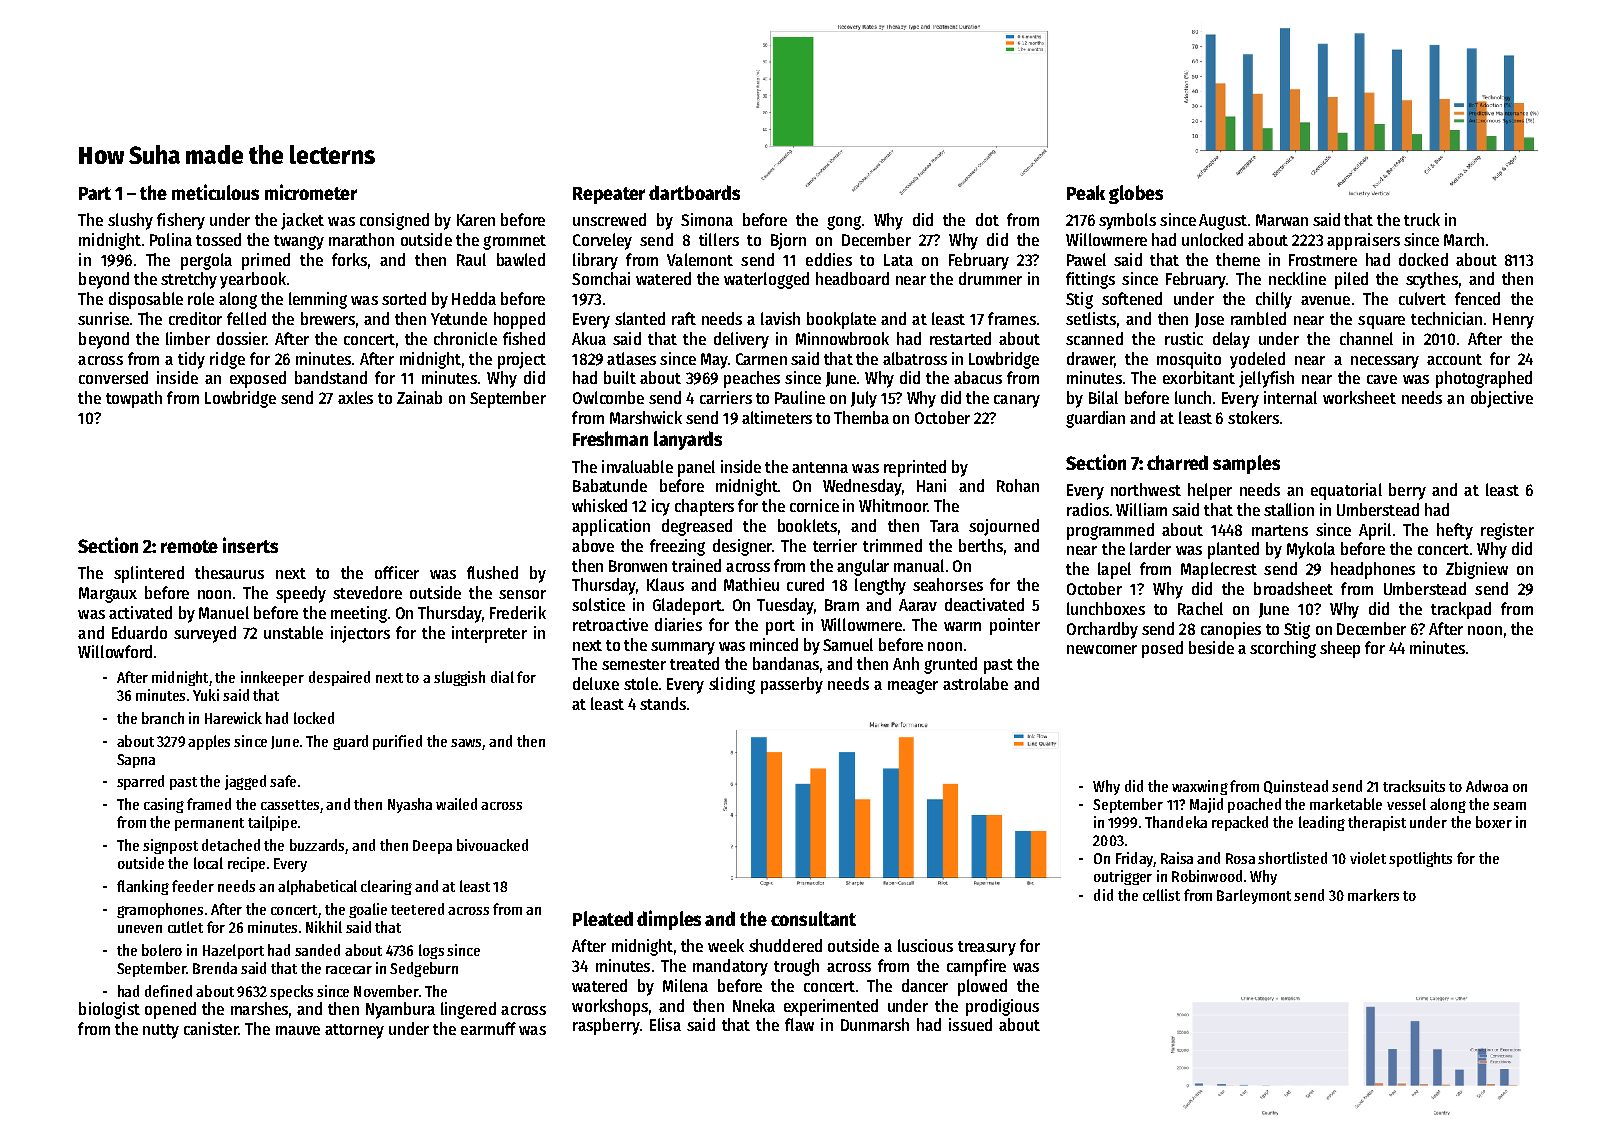  I want to click on bolero, so click(162, 950).
